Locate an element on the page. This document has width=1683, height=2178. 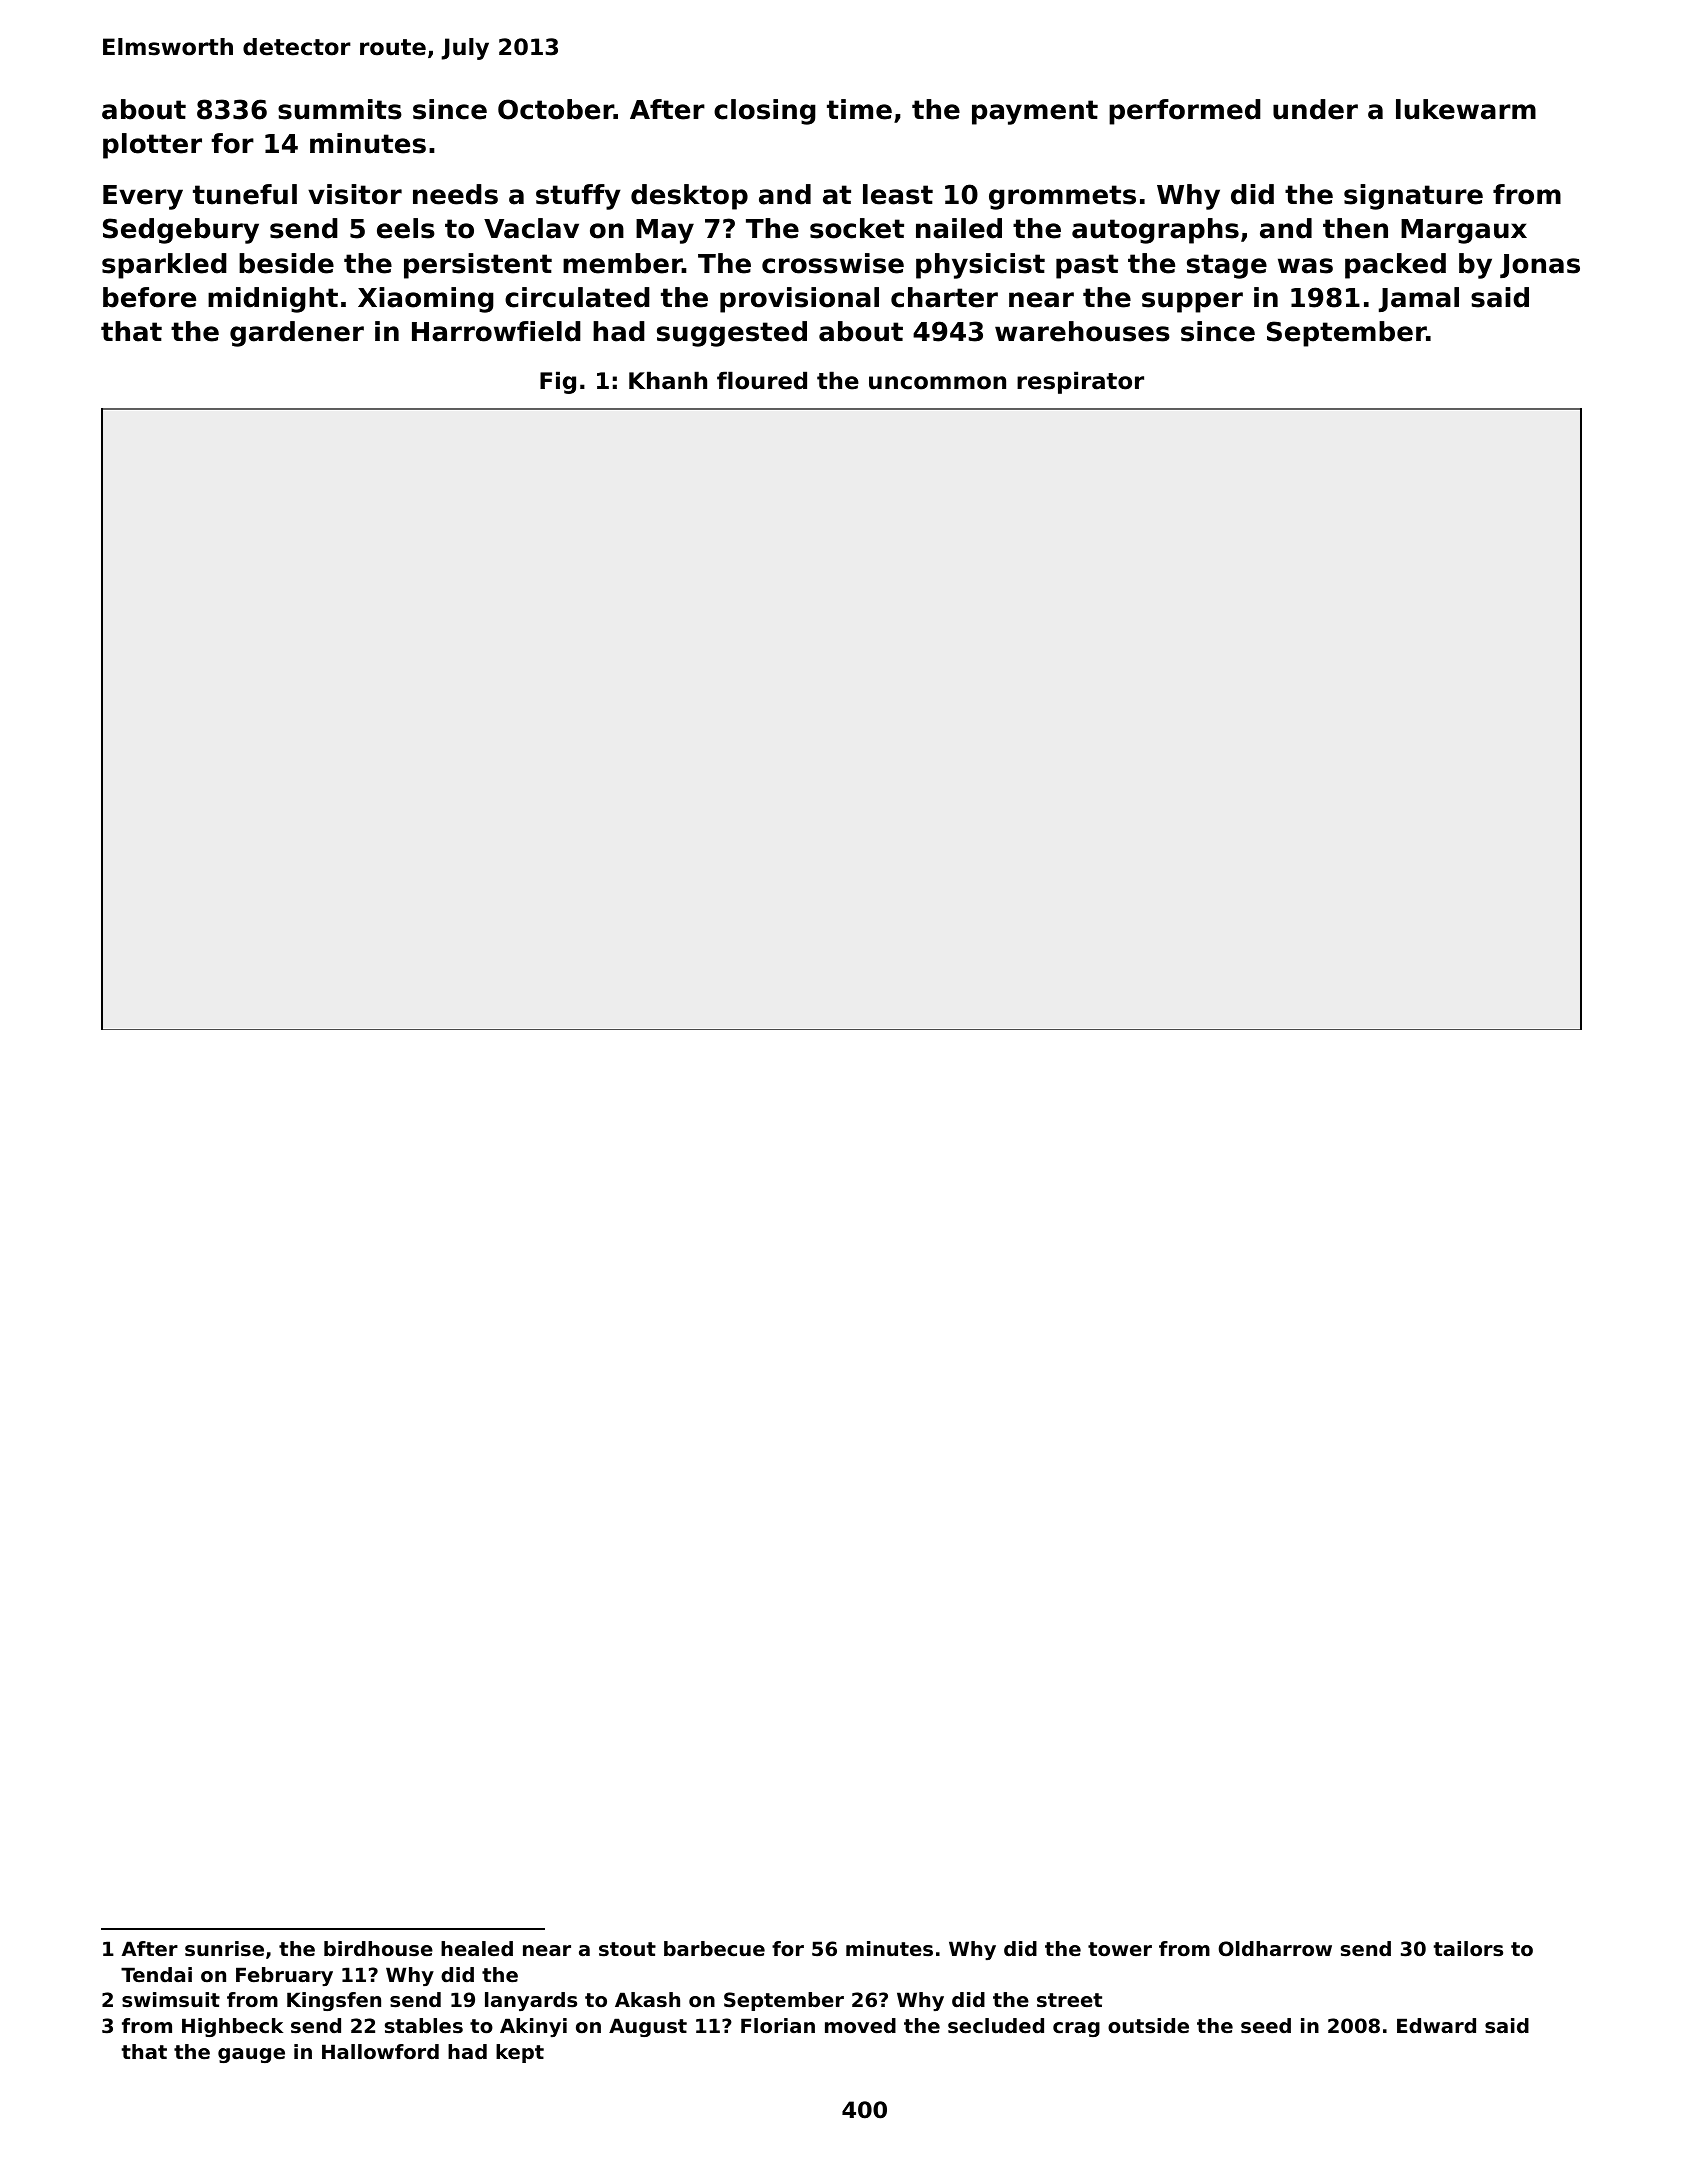
tower is located at coordinates (1120, 1949).
